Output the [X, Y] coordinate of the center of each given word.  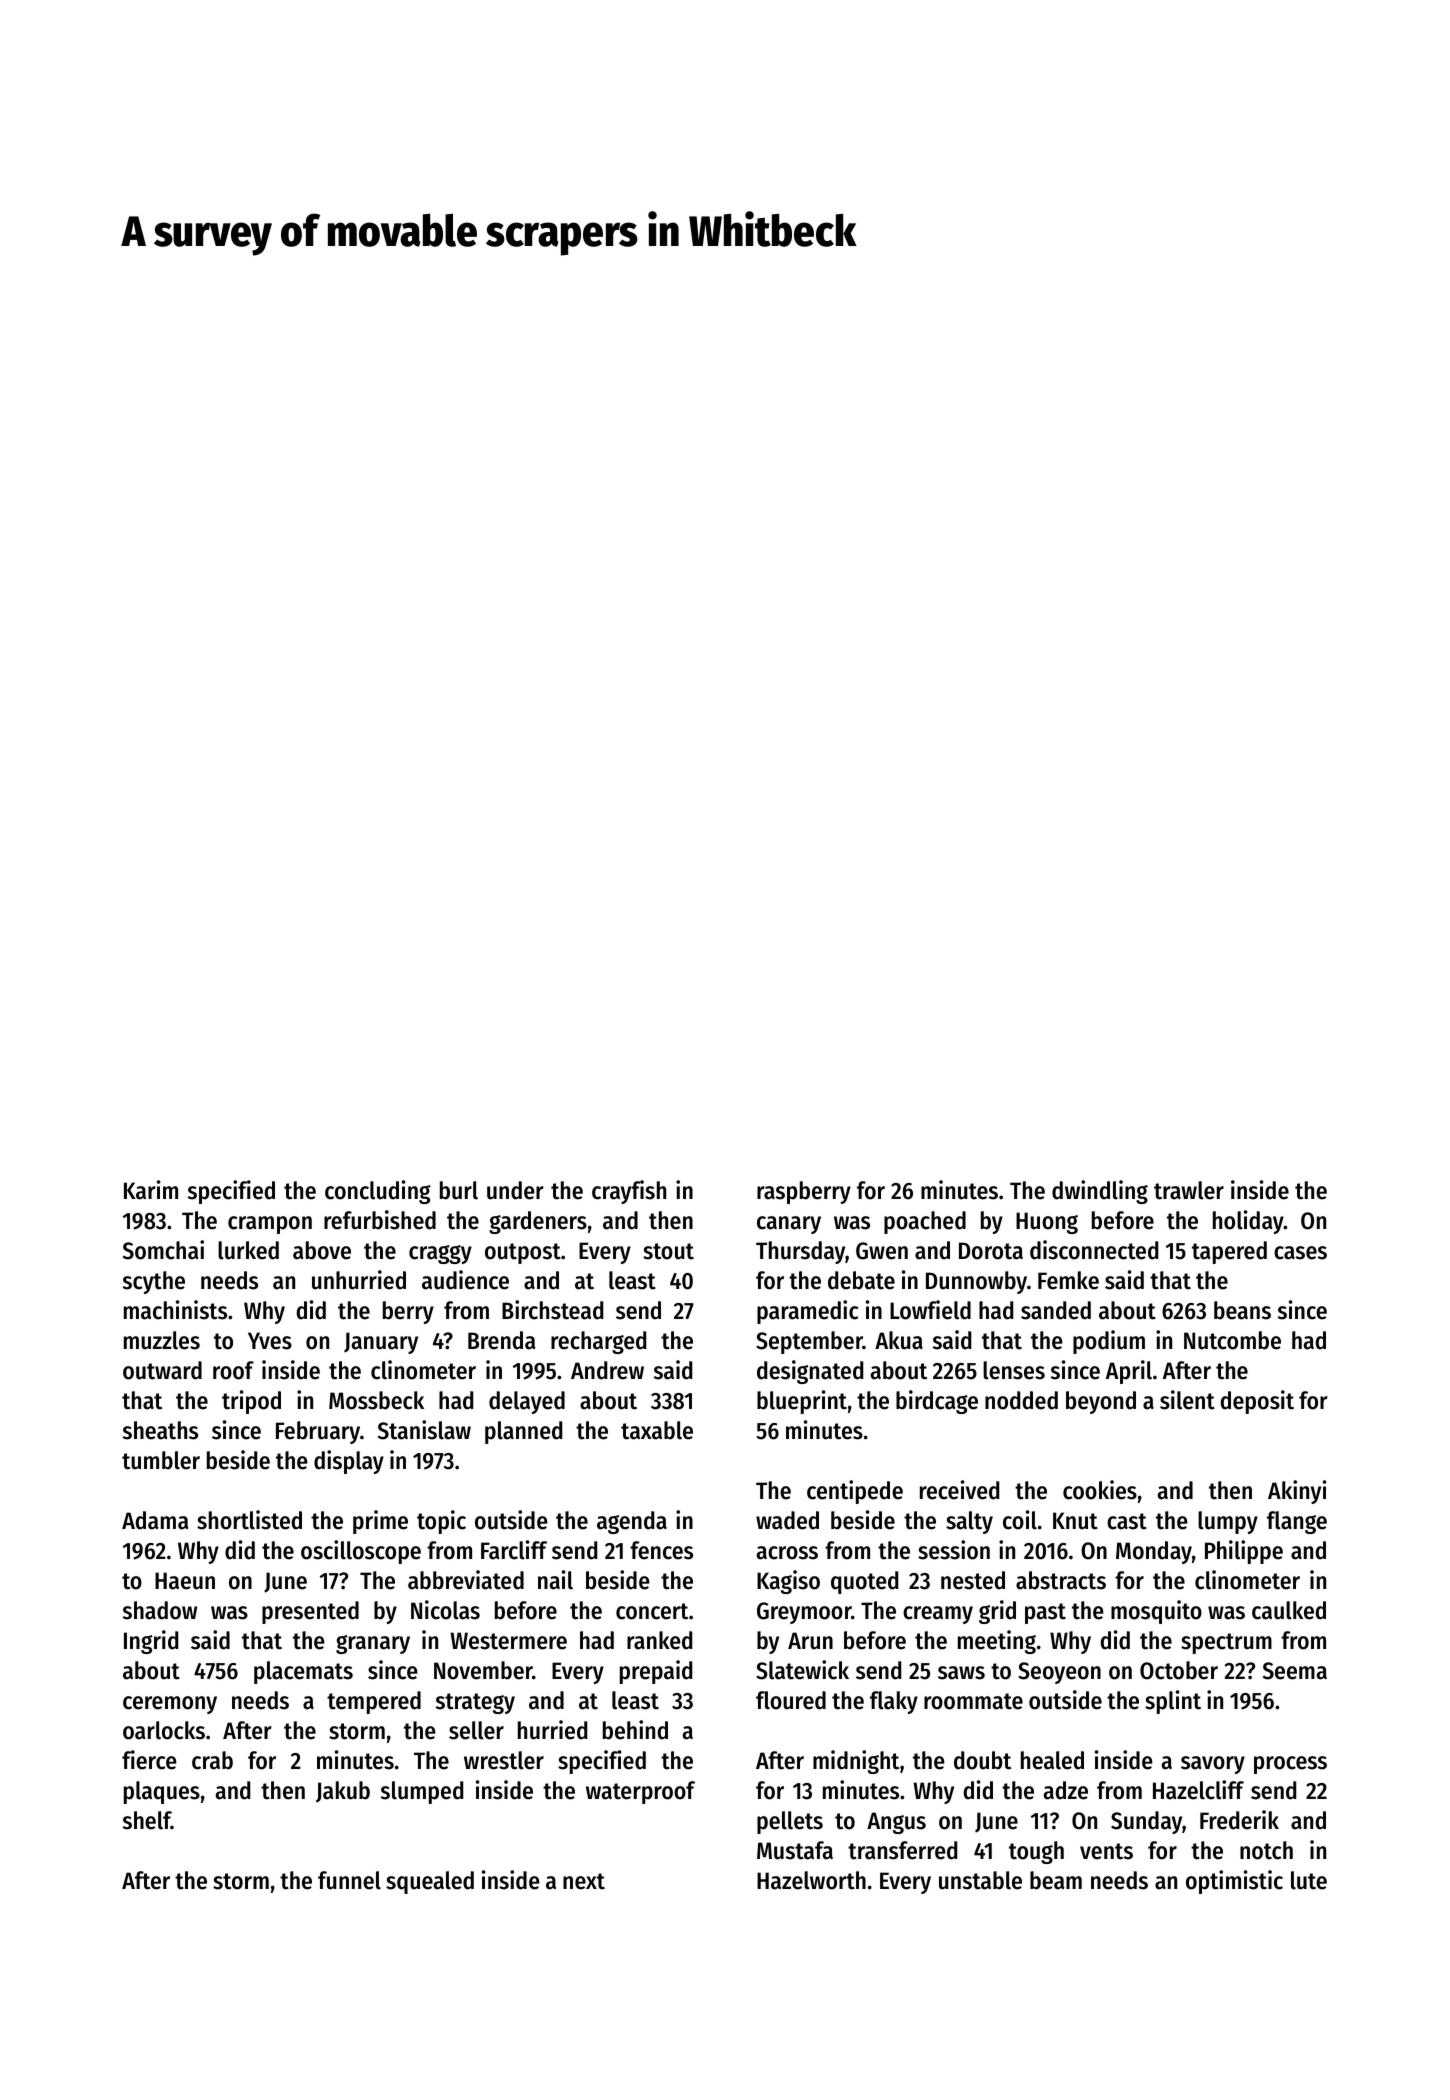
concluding [378, 1192]
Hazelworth [811, 1880]
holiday [1248, 1222]
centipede [855, 1492]
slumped [422, 1792]
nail [555, 1580]
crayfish [629, 1192]
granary [373, 1644]
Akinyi [1297, 1492]
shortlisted [249, 1520]
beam [1056, 1880]
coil [1020, 1520]
